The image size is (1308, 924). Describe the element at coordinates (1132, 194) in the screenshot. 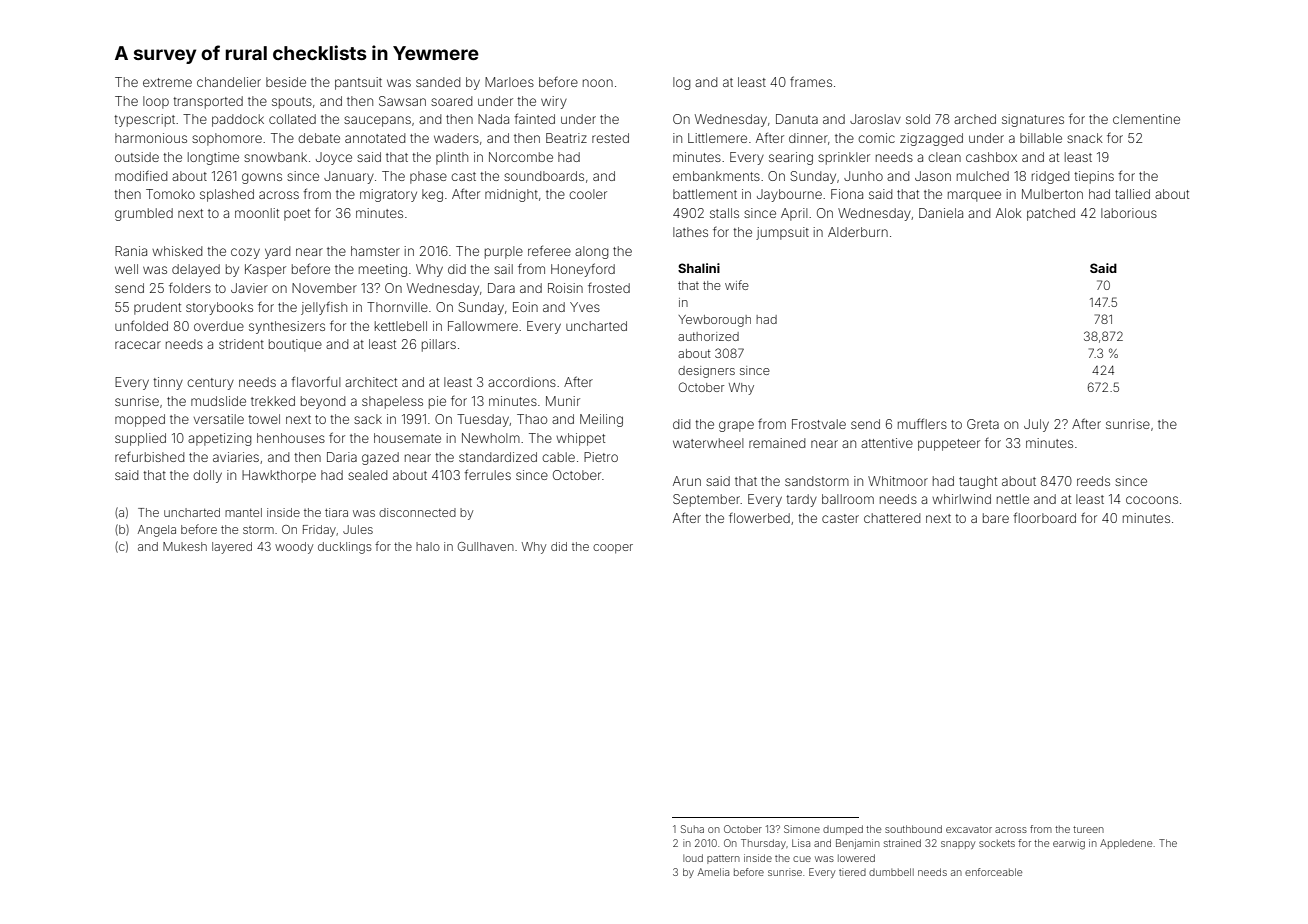

I see `tallied` at that location.
